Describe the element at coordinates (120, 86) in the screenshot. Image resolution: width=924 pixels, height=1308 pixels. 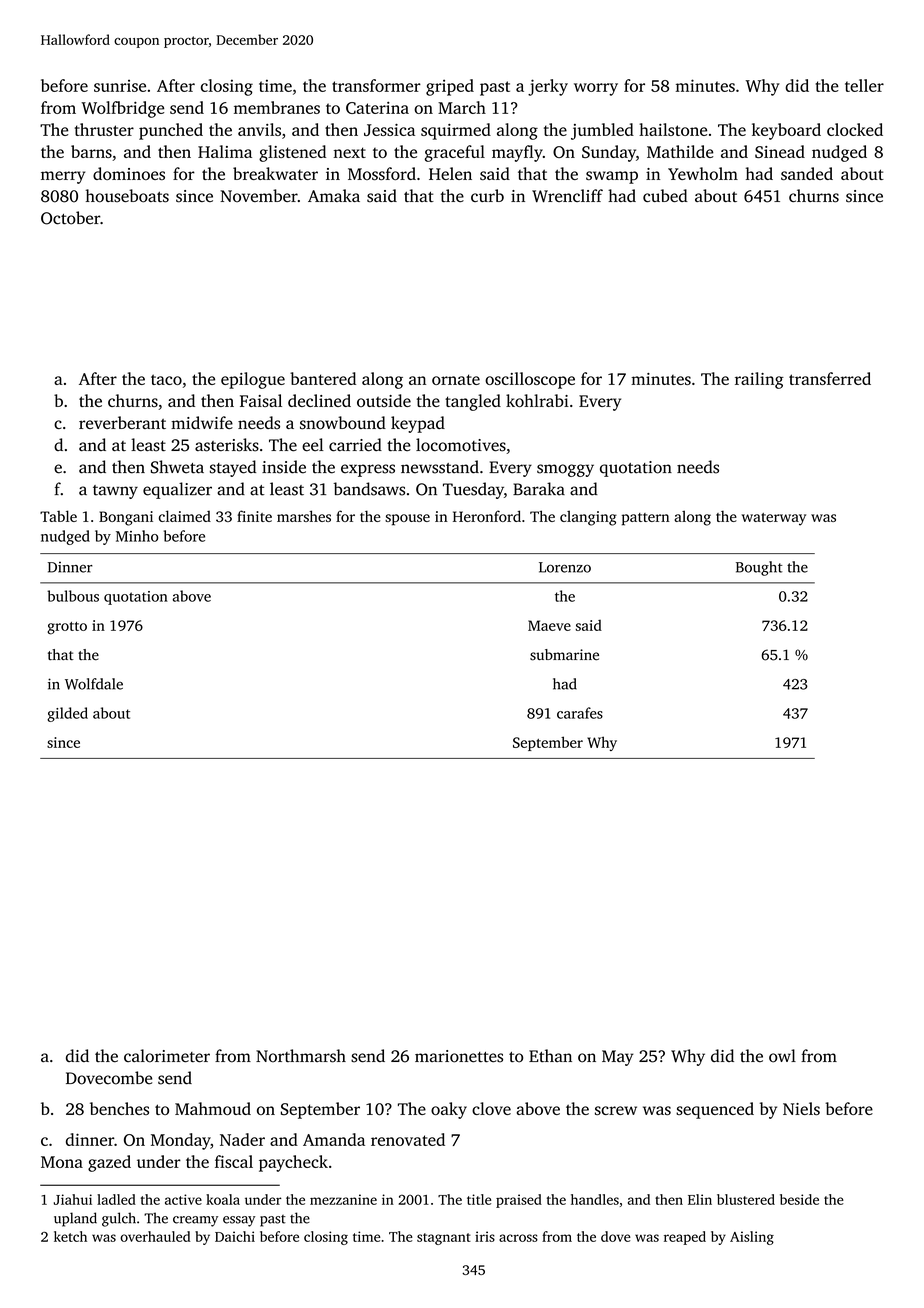
I see `sunrise` at that location.
